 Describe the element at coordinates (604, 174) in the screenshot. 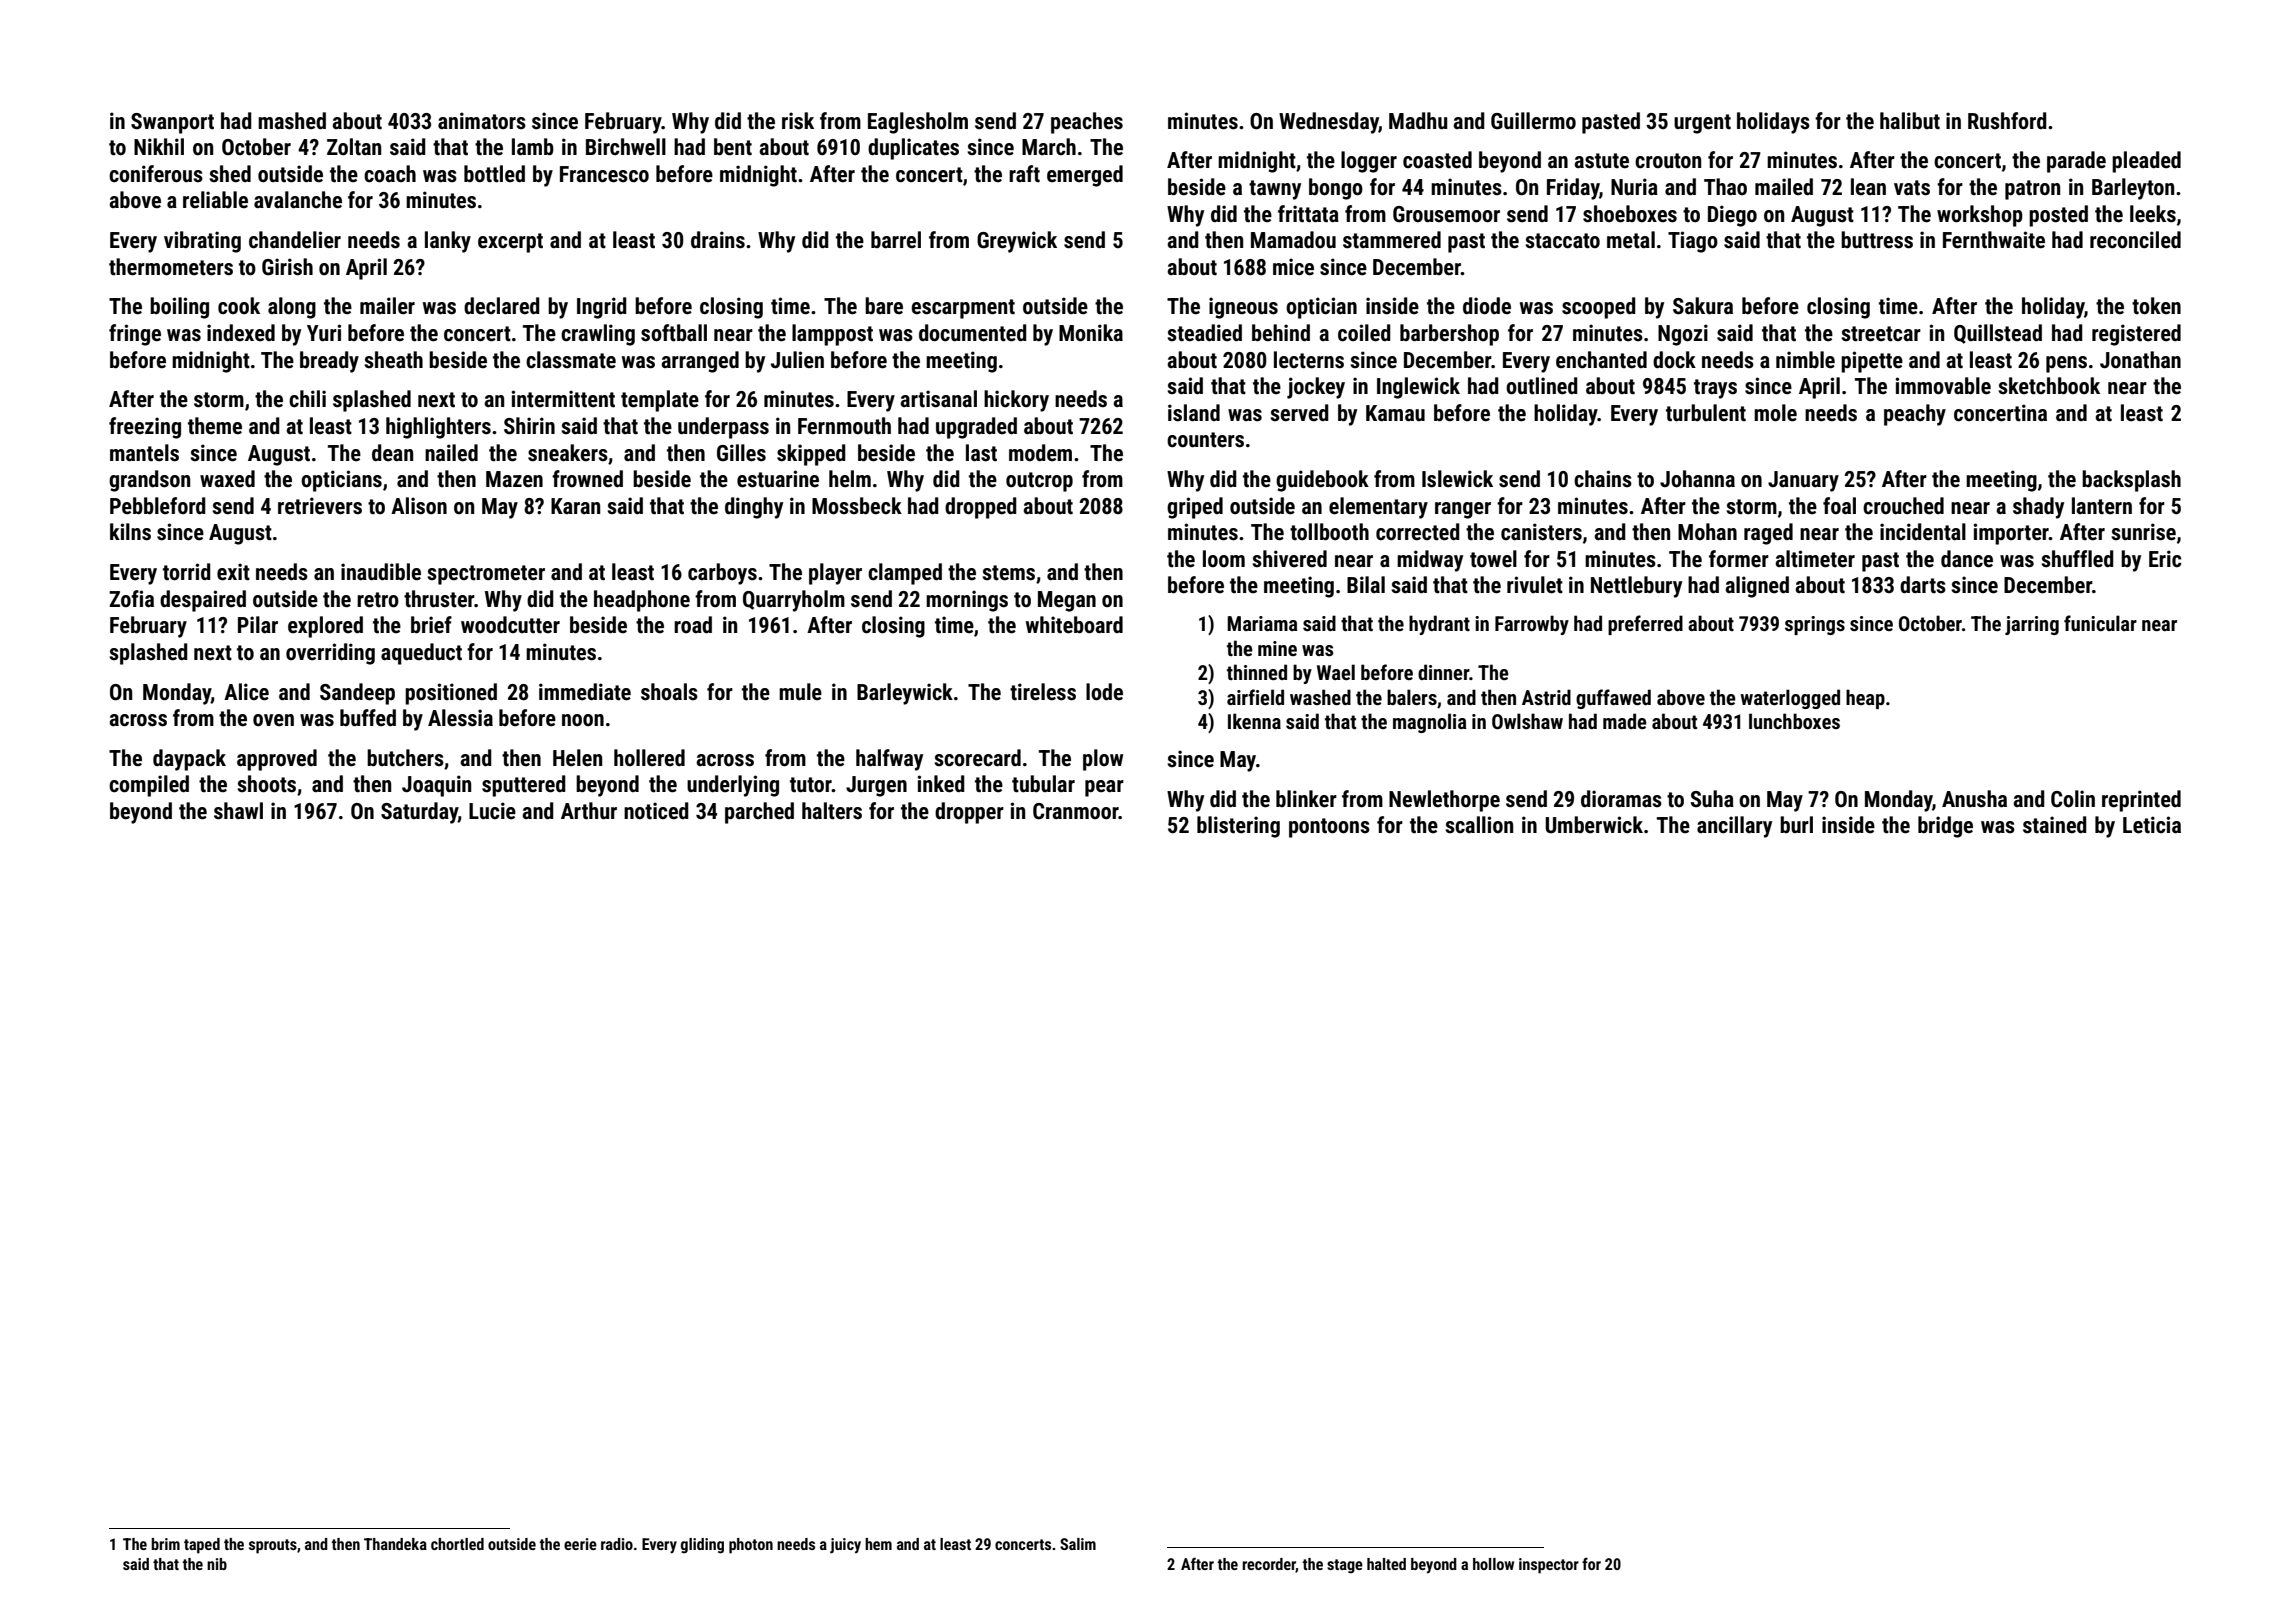

I see `Francesco` at that location.
